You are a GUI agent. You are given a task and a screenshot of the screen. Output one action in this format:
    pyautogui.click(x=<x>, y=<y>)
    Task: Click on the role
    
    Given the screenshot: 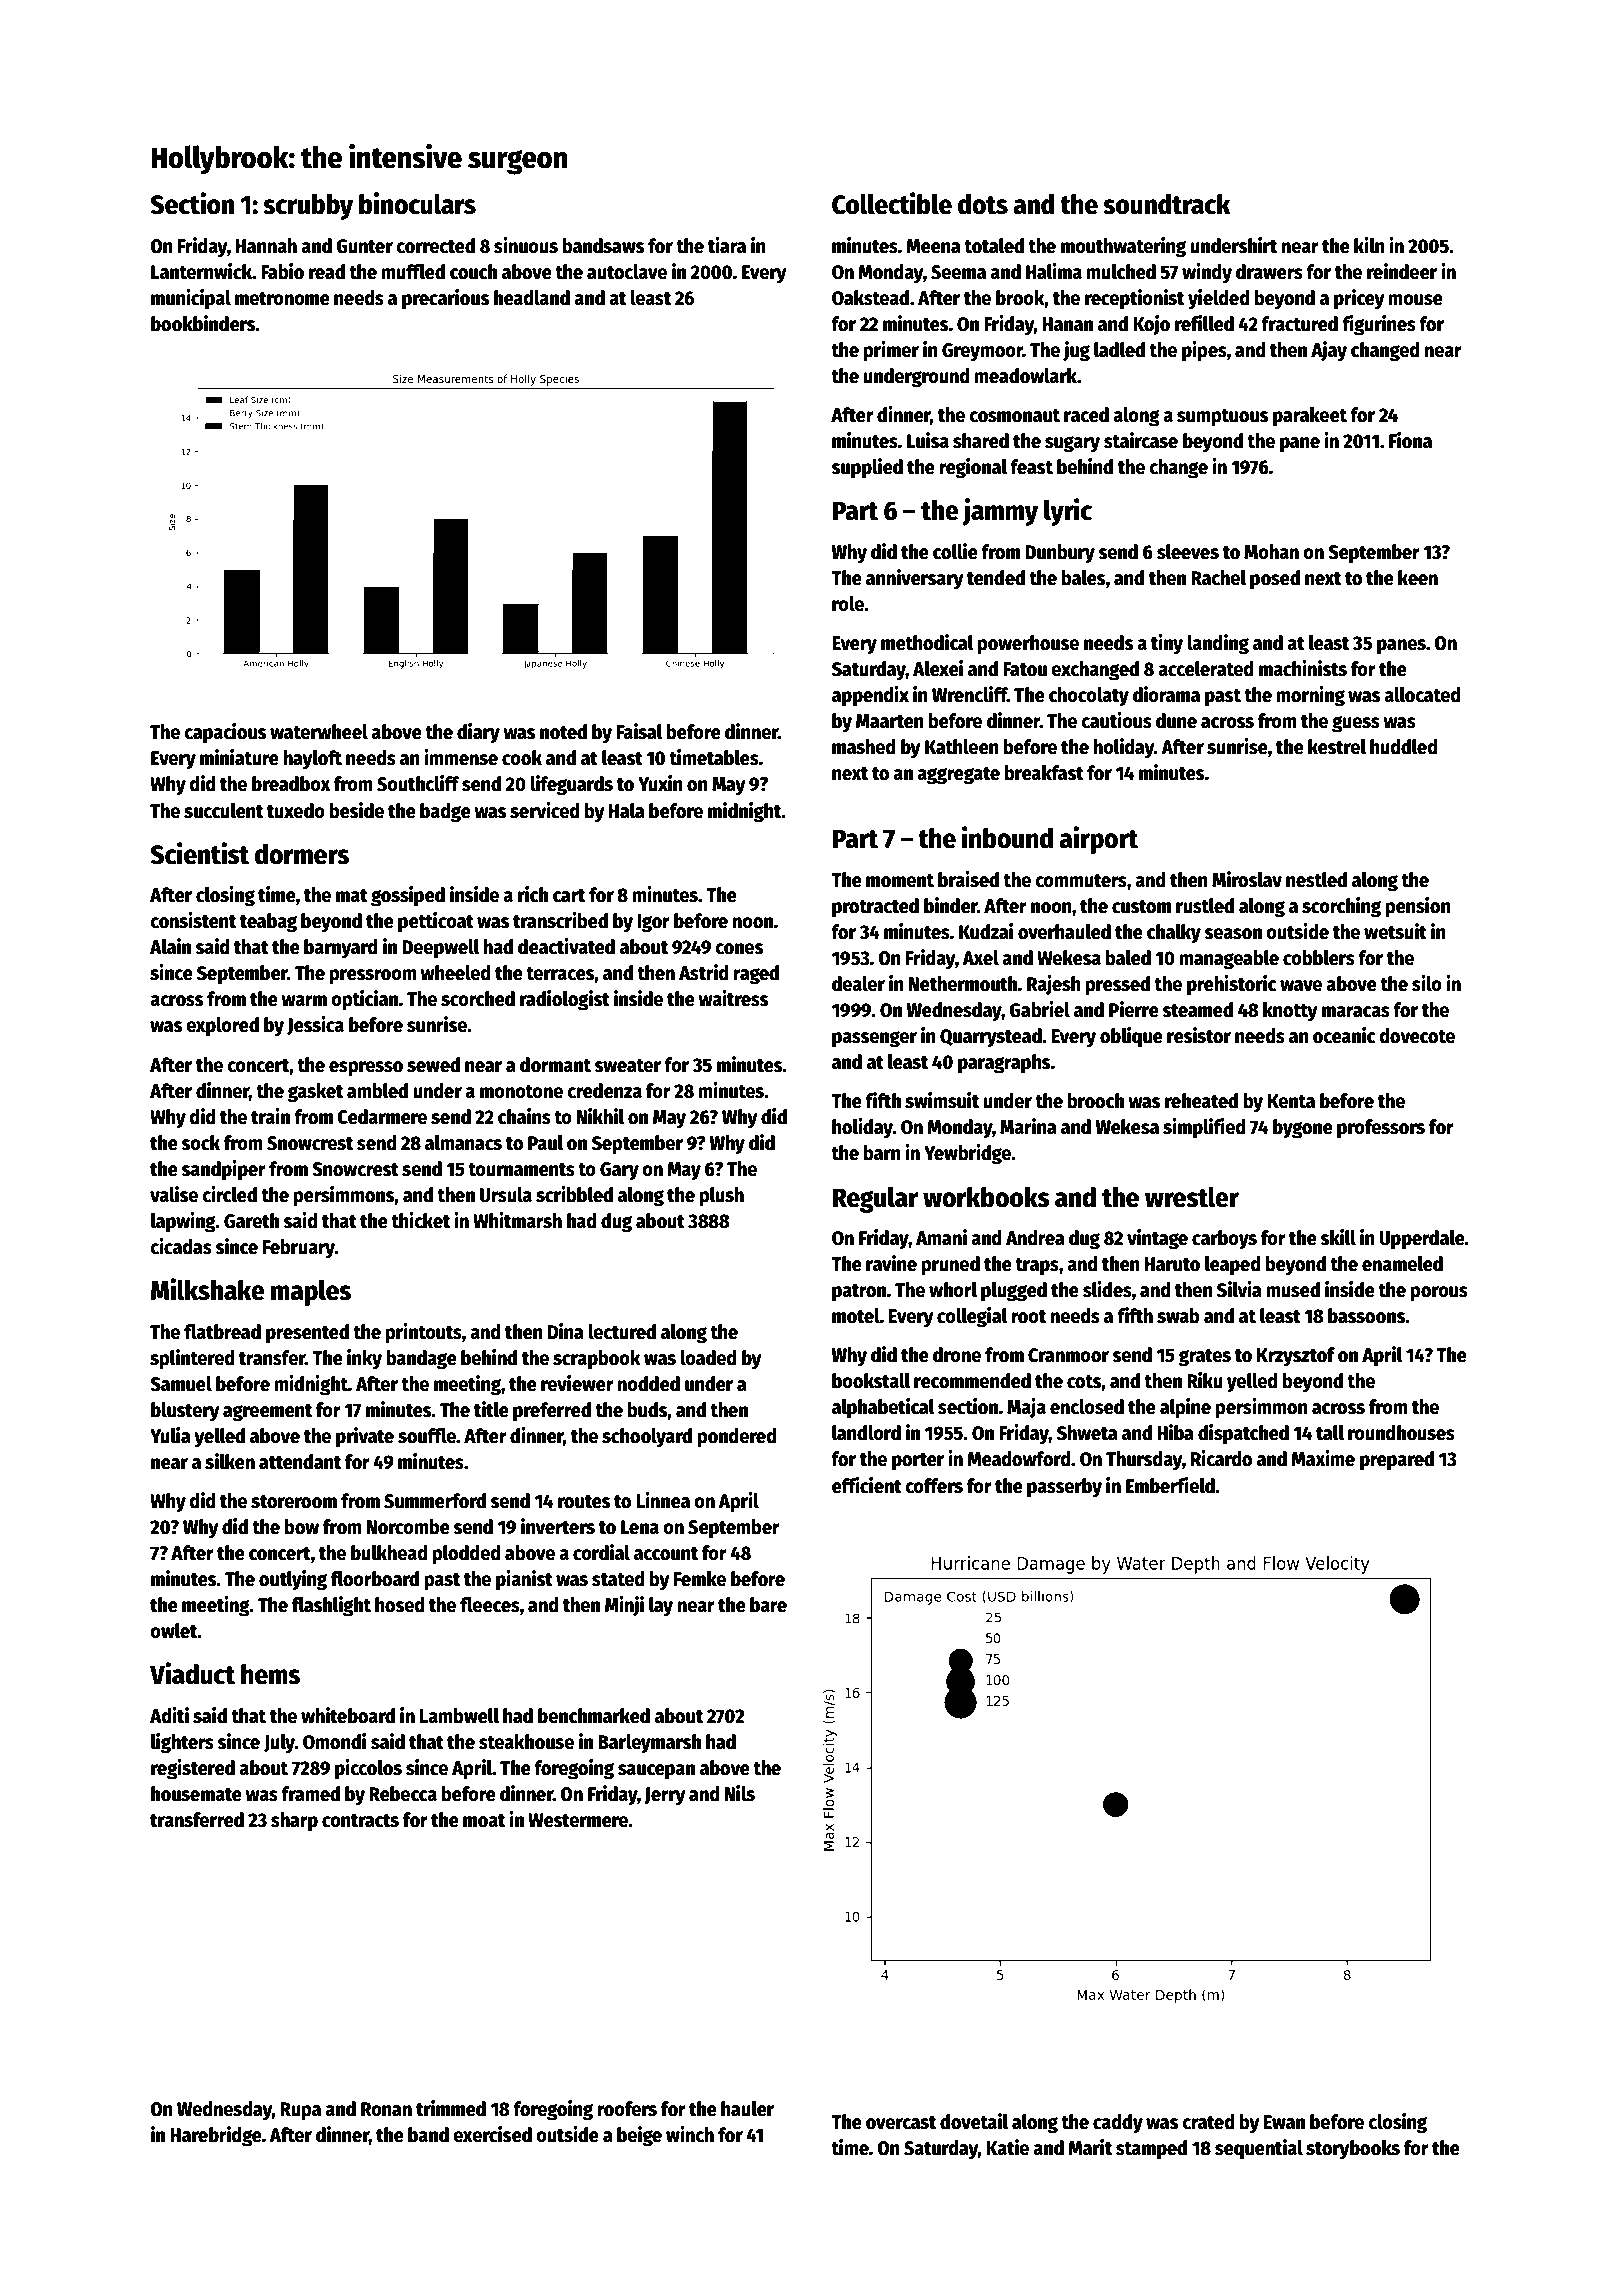 What is the action you would take?
    pyautogui.click(x=848, y=604)
